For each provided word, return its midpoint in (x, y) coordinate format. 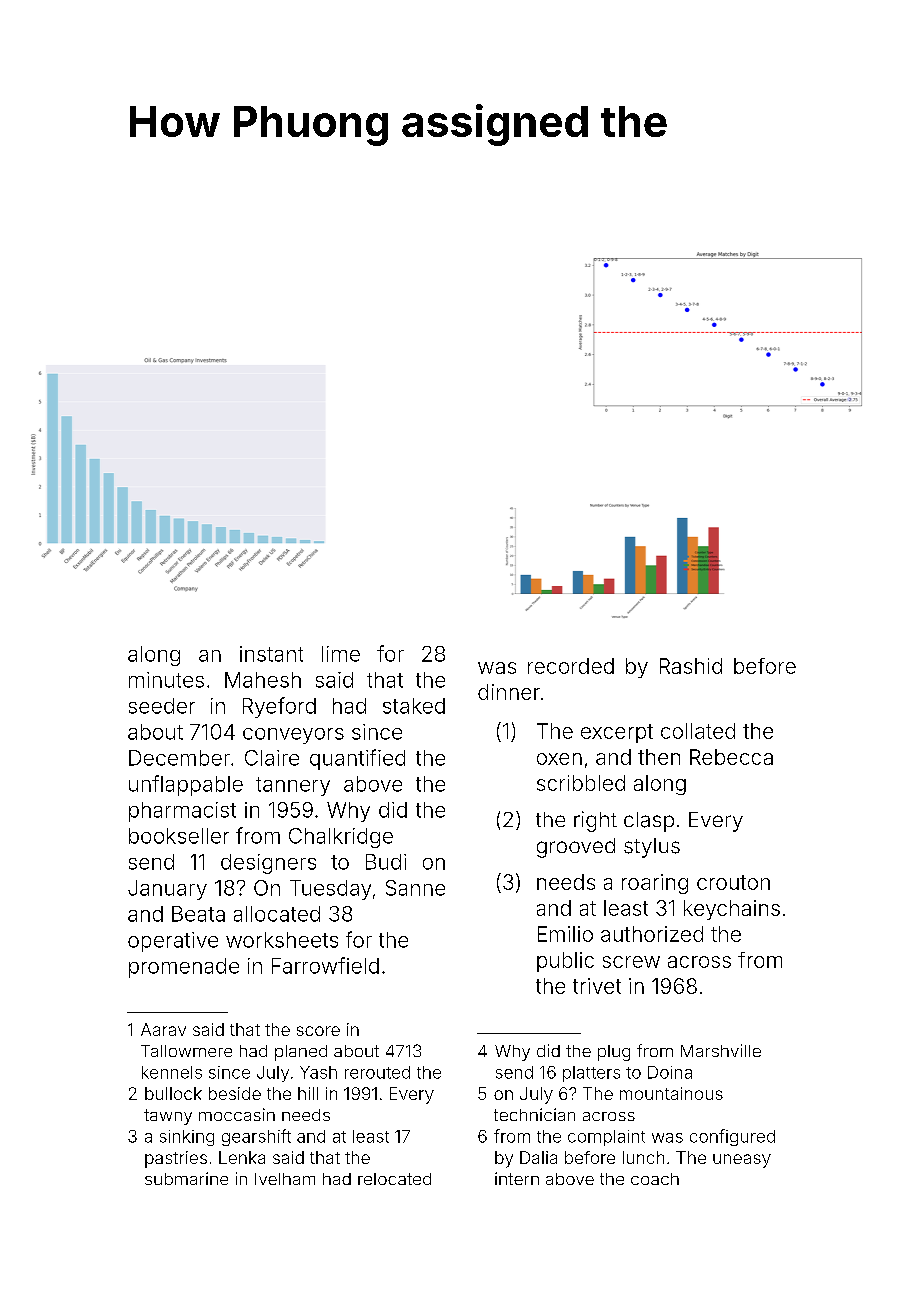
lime (341, 654)
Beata (198, 914)
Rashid (691, 666)
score (318, 1031)
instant (271, 654)
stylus (652, 848)
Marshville (721, 1050)
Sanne (415, 888)
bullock (173, 1093)
